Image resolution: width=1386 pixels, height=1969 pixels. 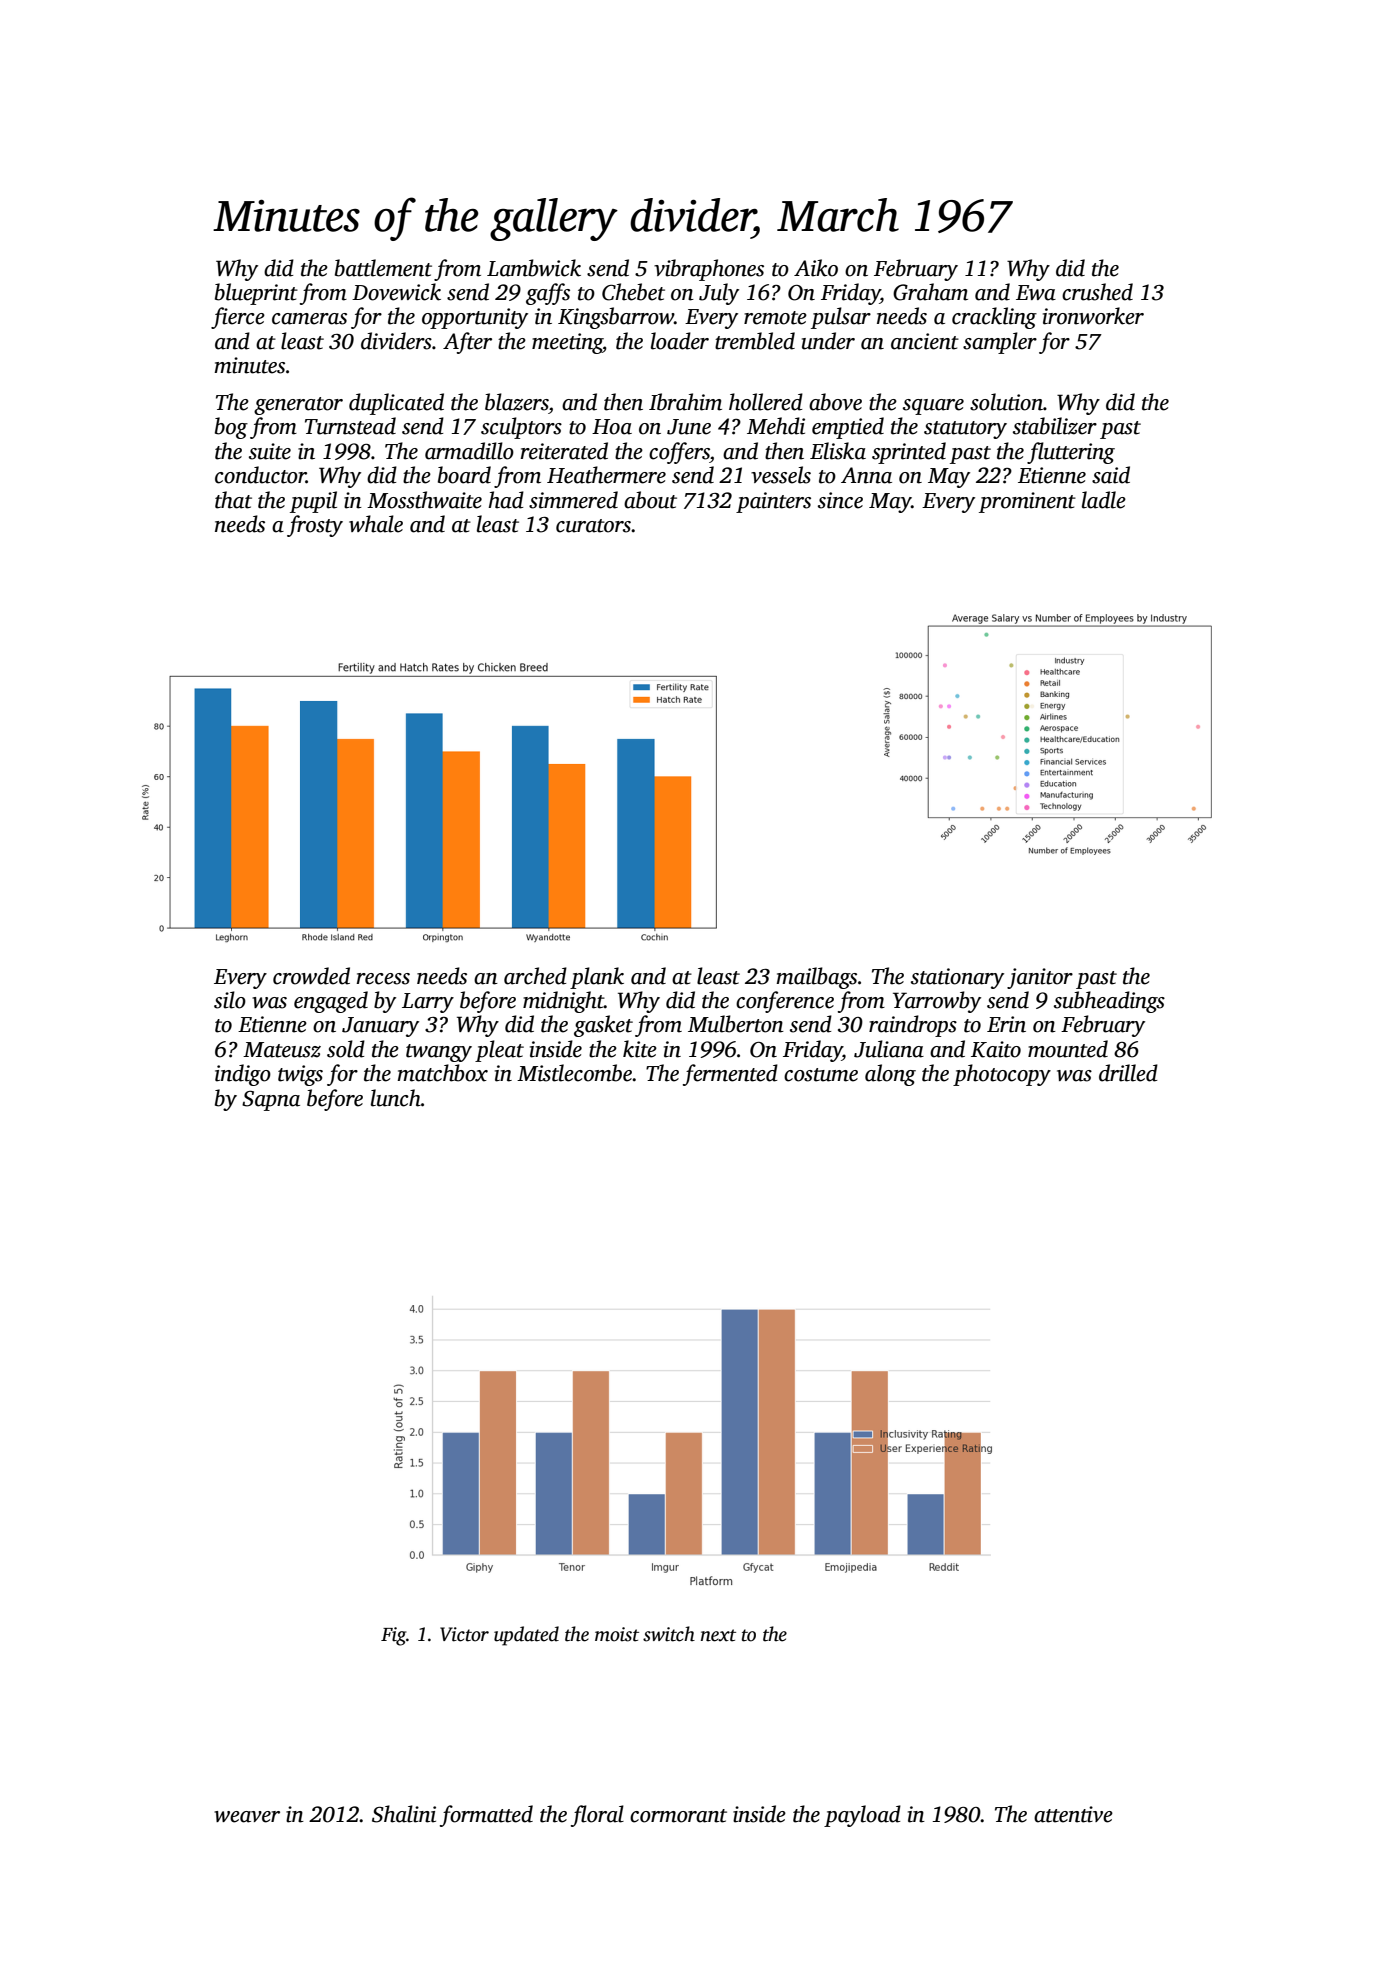 I want to click on fermented, so click(x=730, y=1075).
